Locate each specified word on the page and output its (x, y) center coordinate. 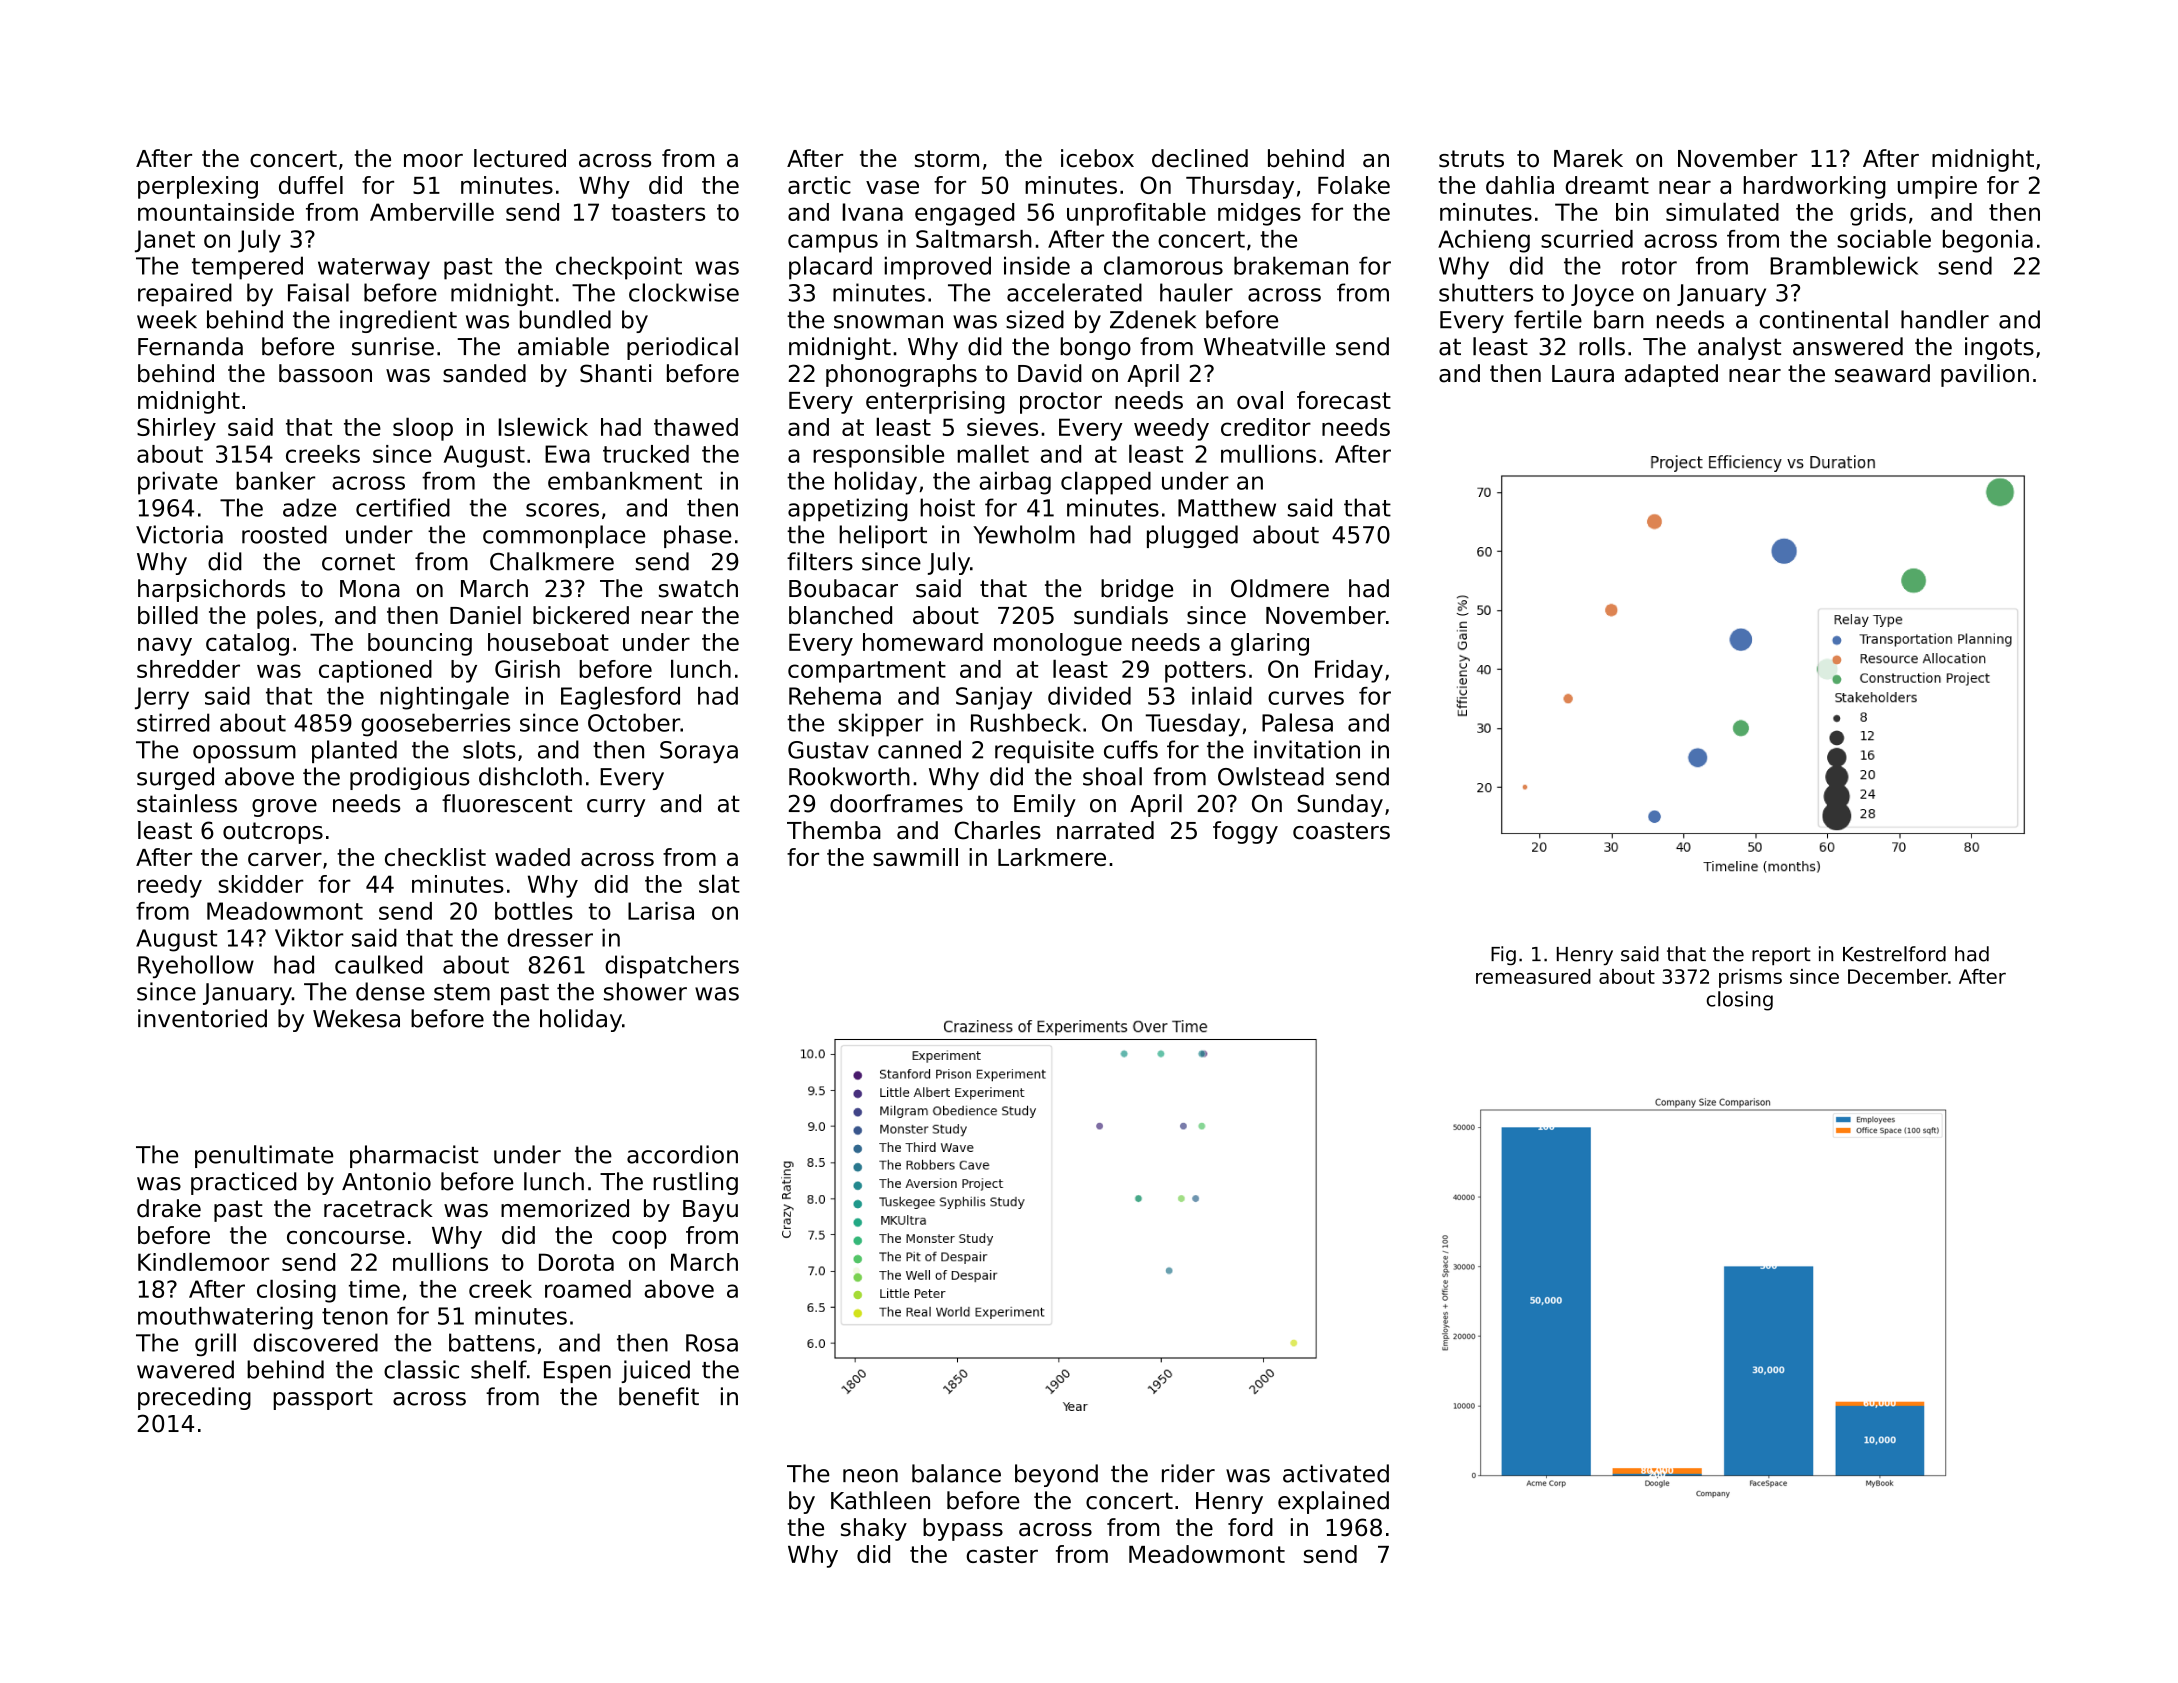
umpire (1937, 187)
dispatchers (672, 966)
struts (1471, 159)
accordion (682, 1154)
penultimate (264, 1156)
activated (1336, 1473)
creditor (1266, 427)
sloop (423, 429)
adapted (1671, 375)
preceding (194, 1398)
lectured (520, 158)
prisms (1750, 978)
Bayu (710, 1211)
